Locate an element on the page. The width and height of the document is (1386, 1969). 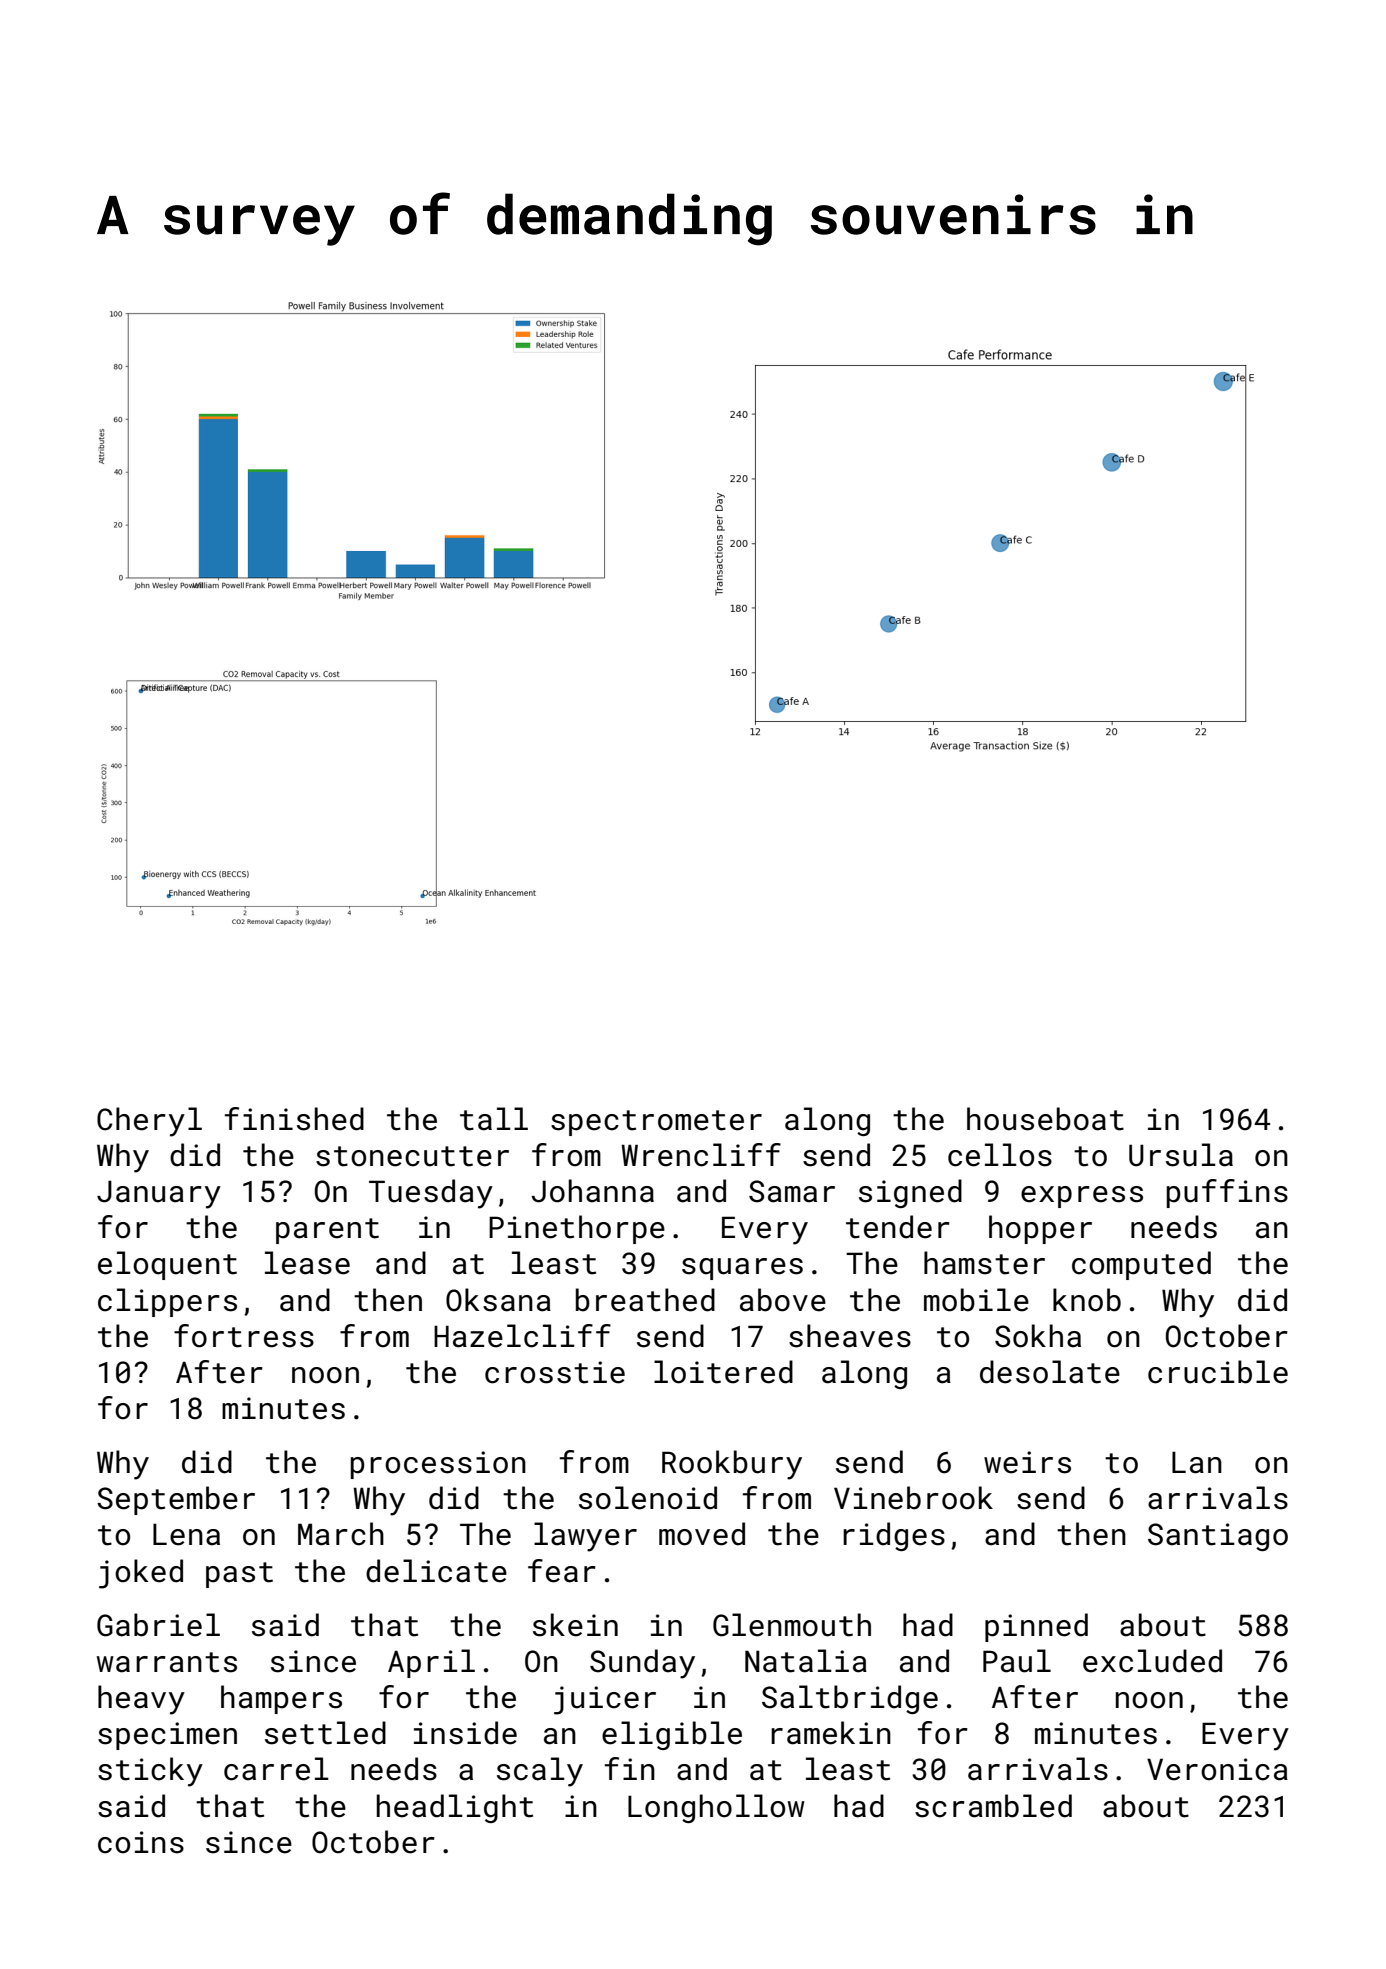
Hazelcliff is located at coordinates (522, 1336).
